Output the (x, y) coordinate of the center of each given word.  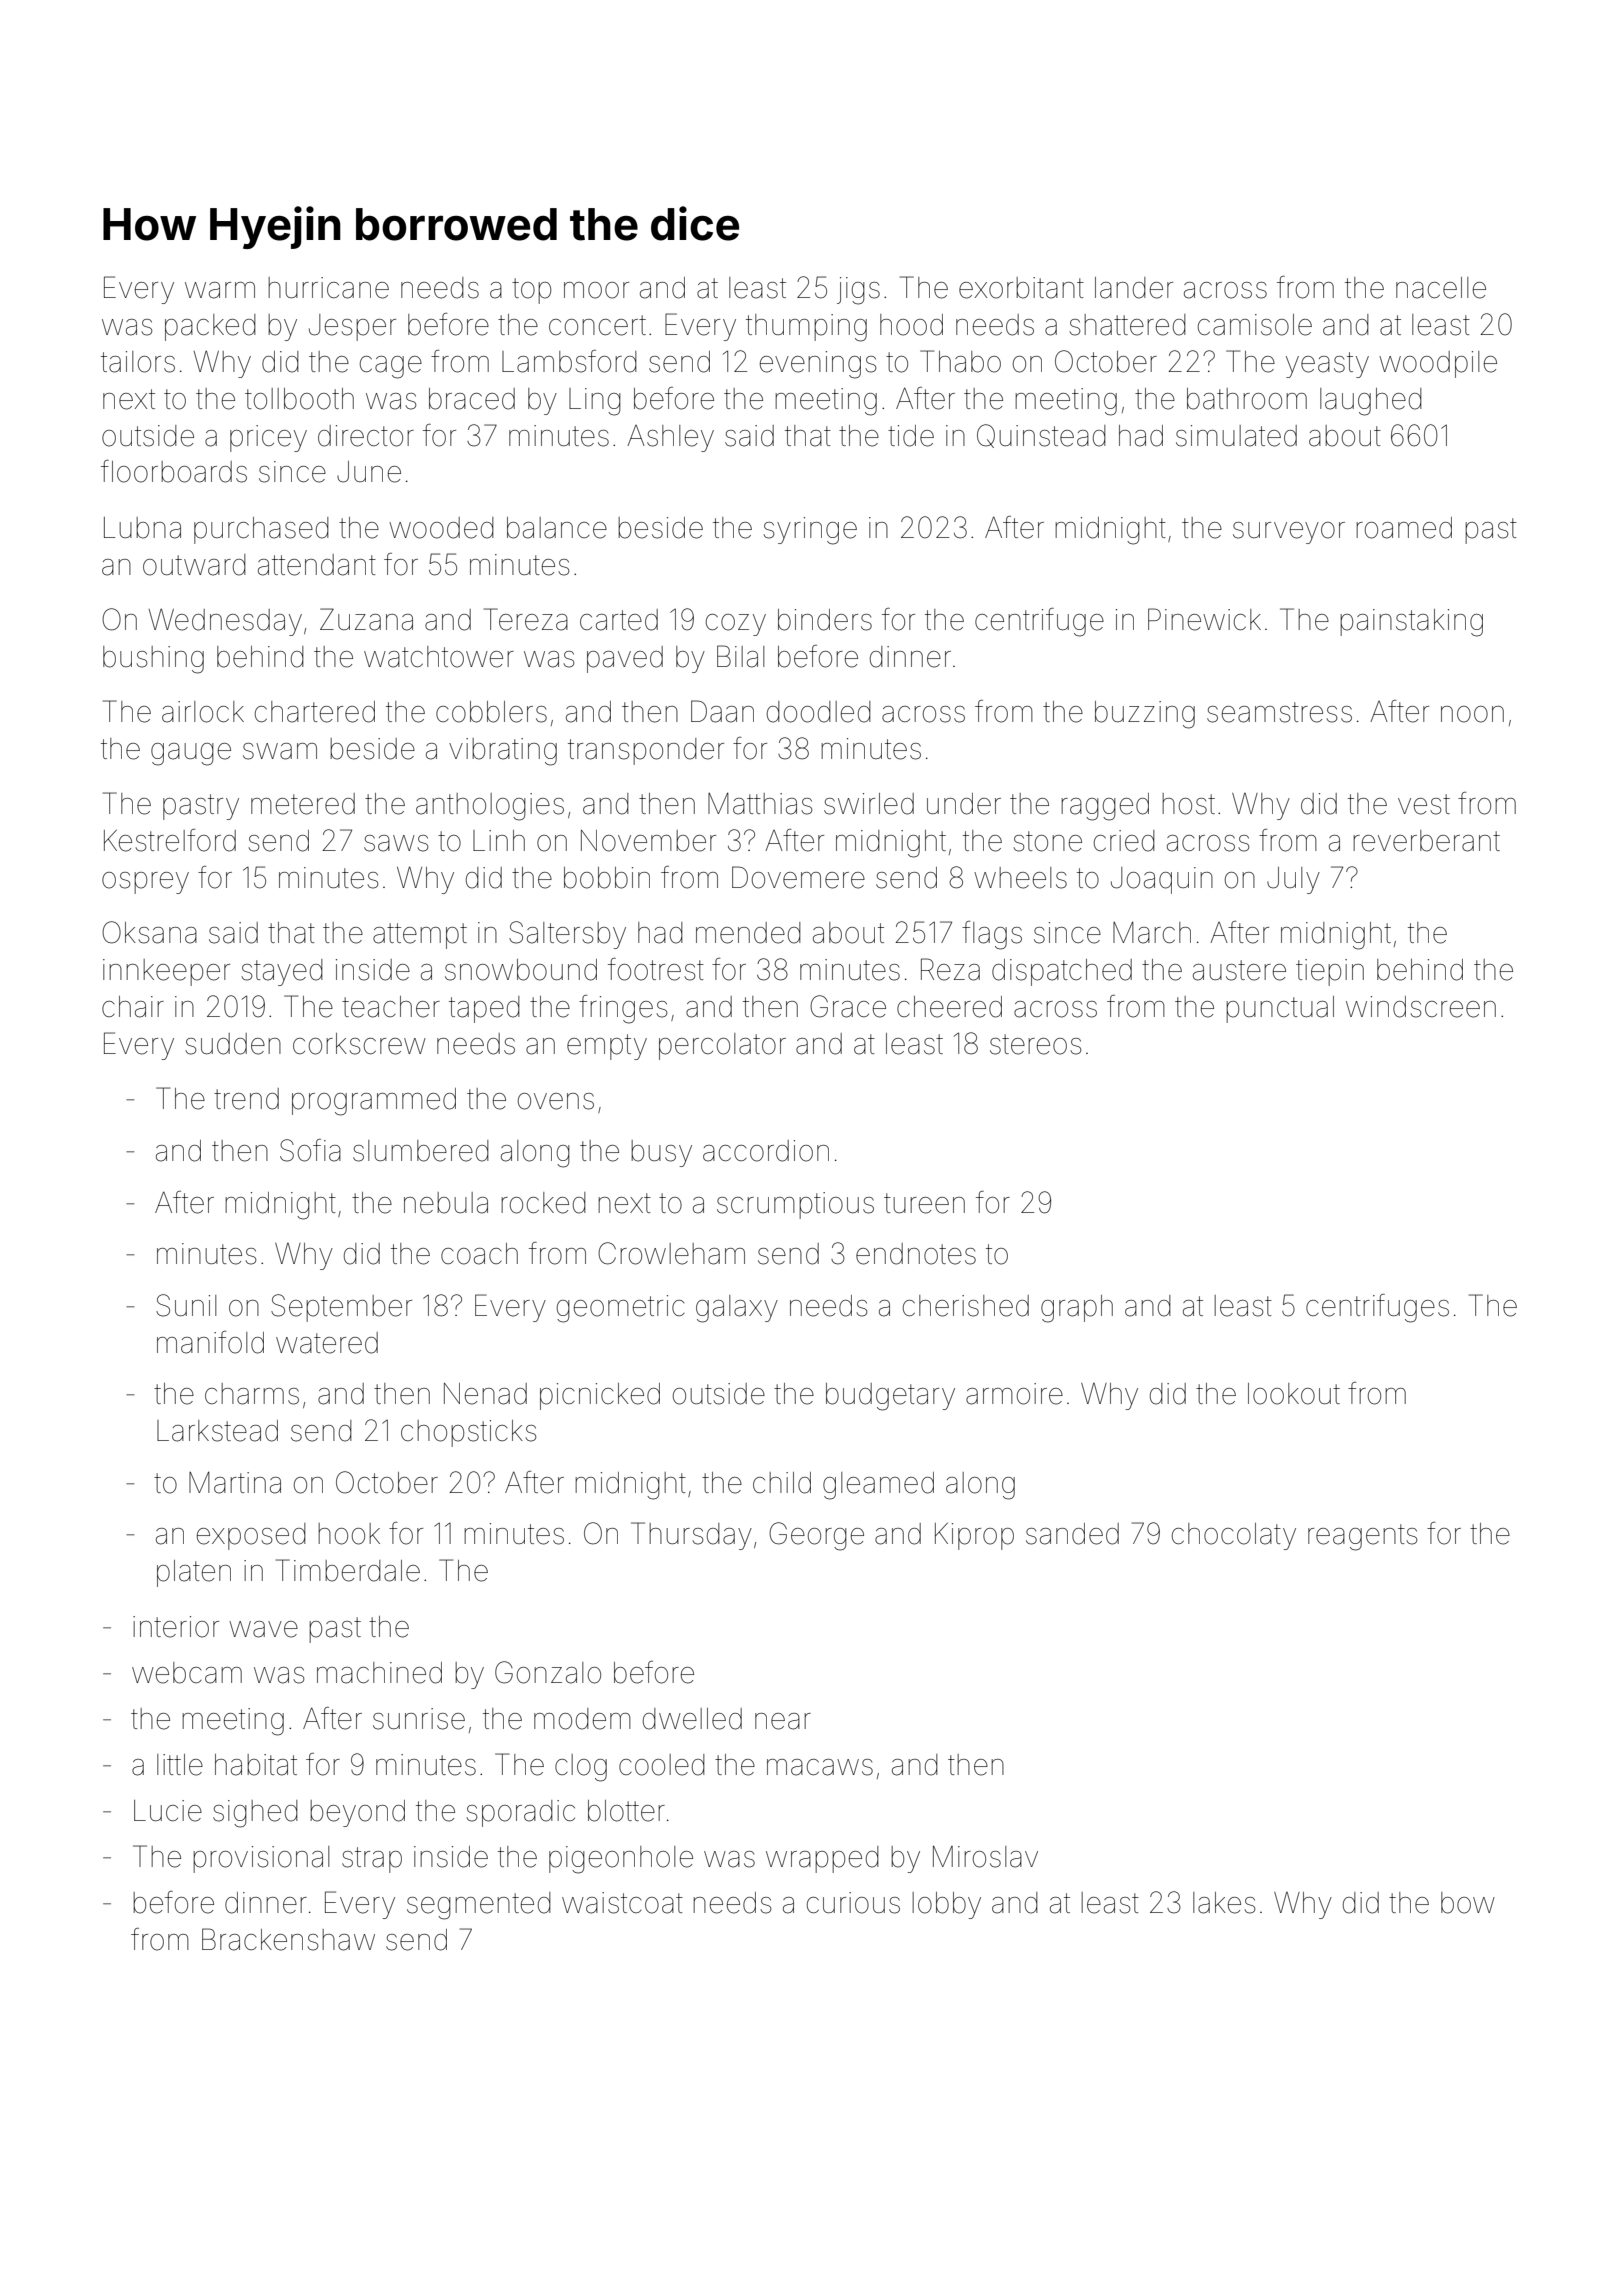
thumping (806, 328)
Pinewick (1204, 619)
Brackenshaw (288, 1939)
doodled (819, 712)
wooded (441, 528)
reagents (1362, 1537)
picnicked (600, 1396)
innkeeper (166, 972)
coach (479, 1254)
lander (1134, 288)
